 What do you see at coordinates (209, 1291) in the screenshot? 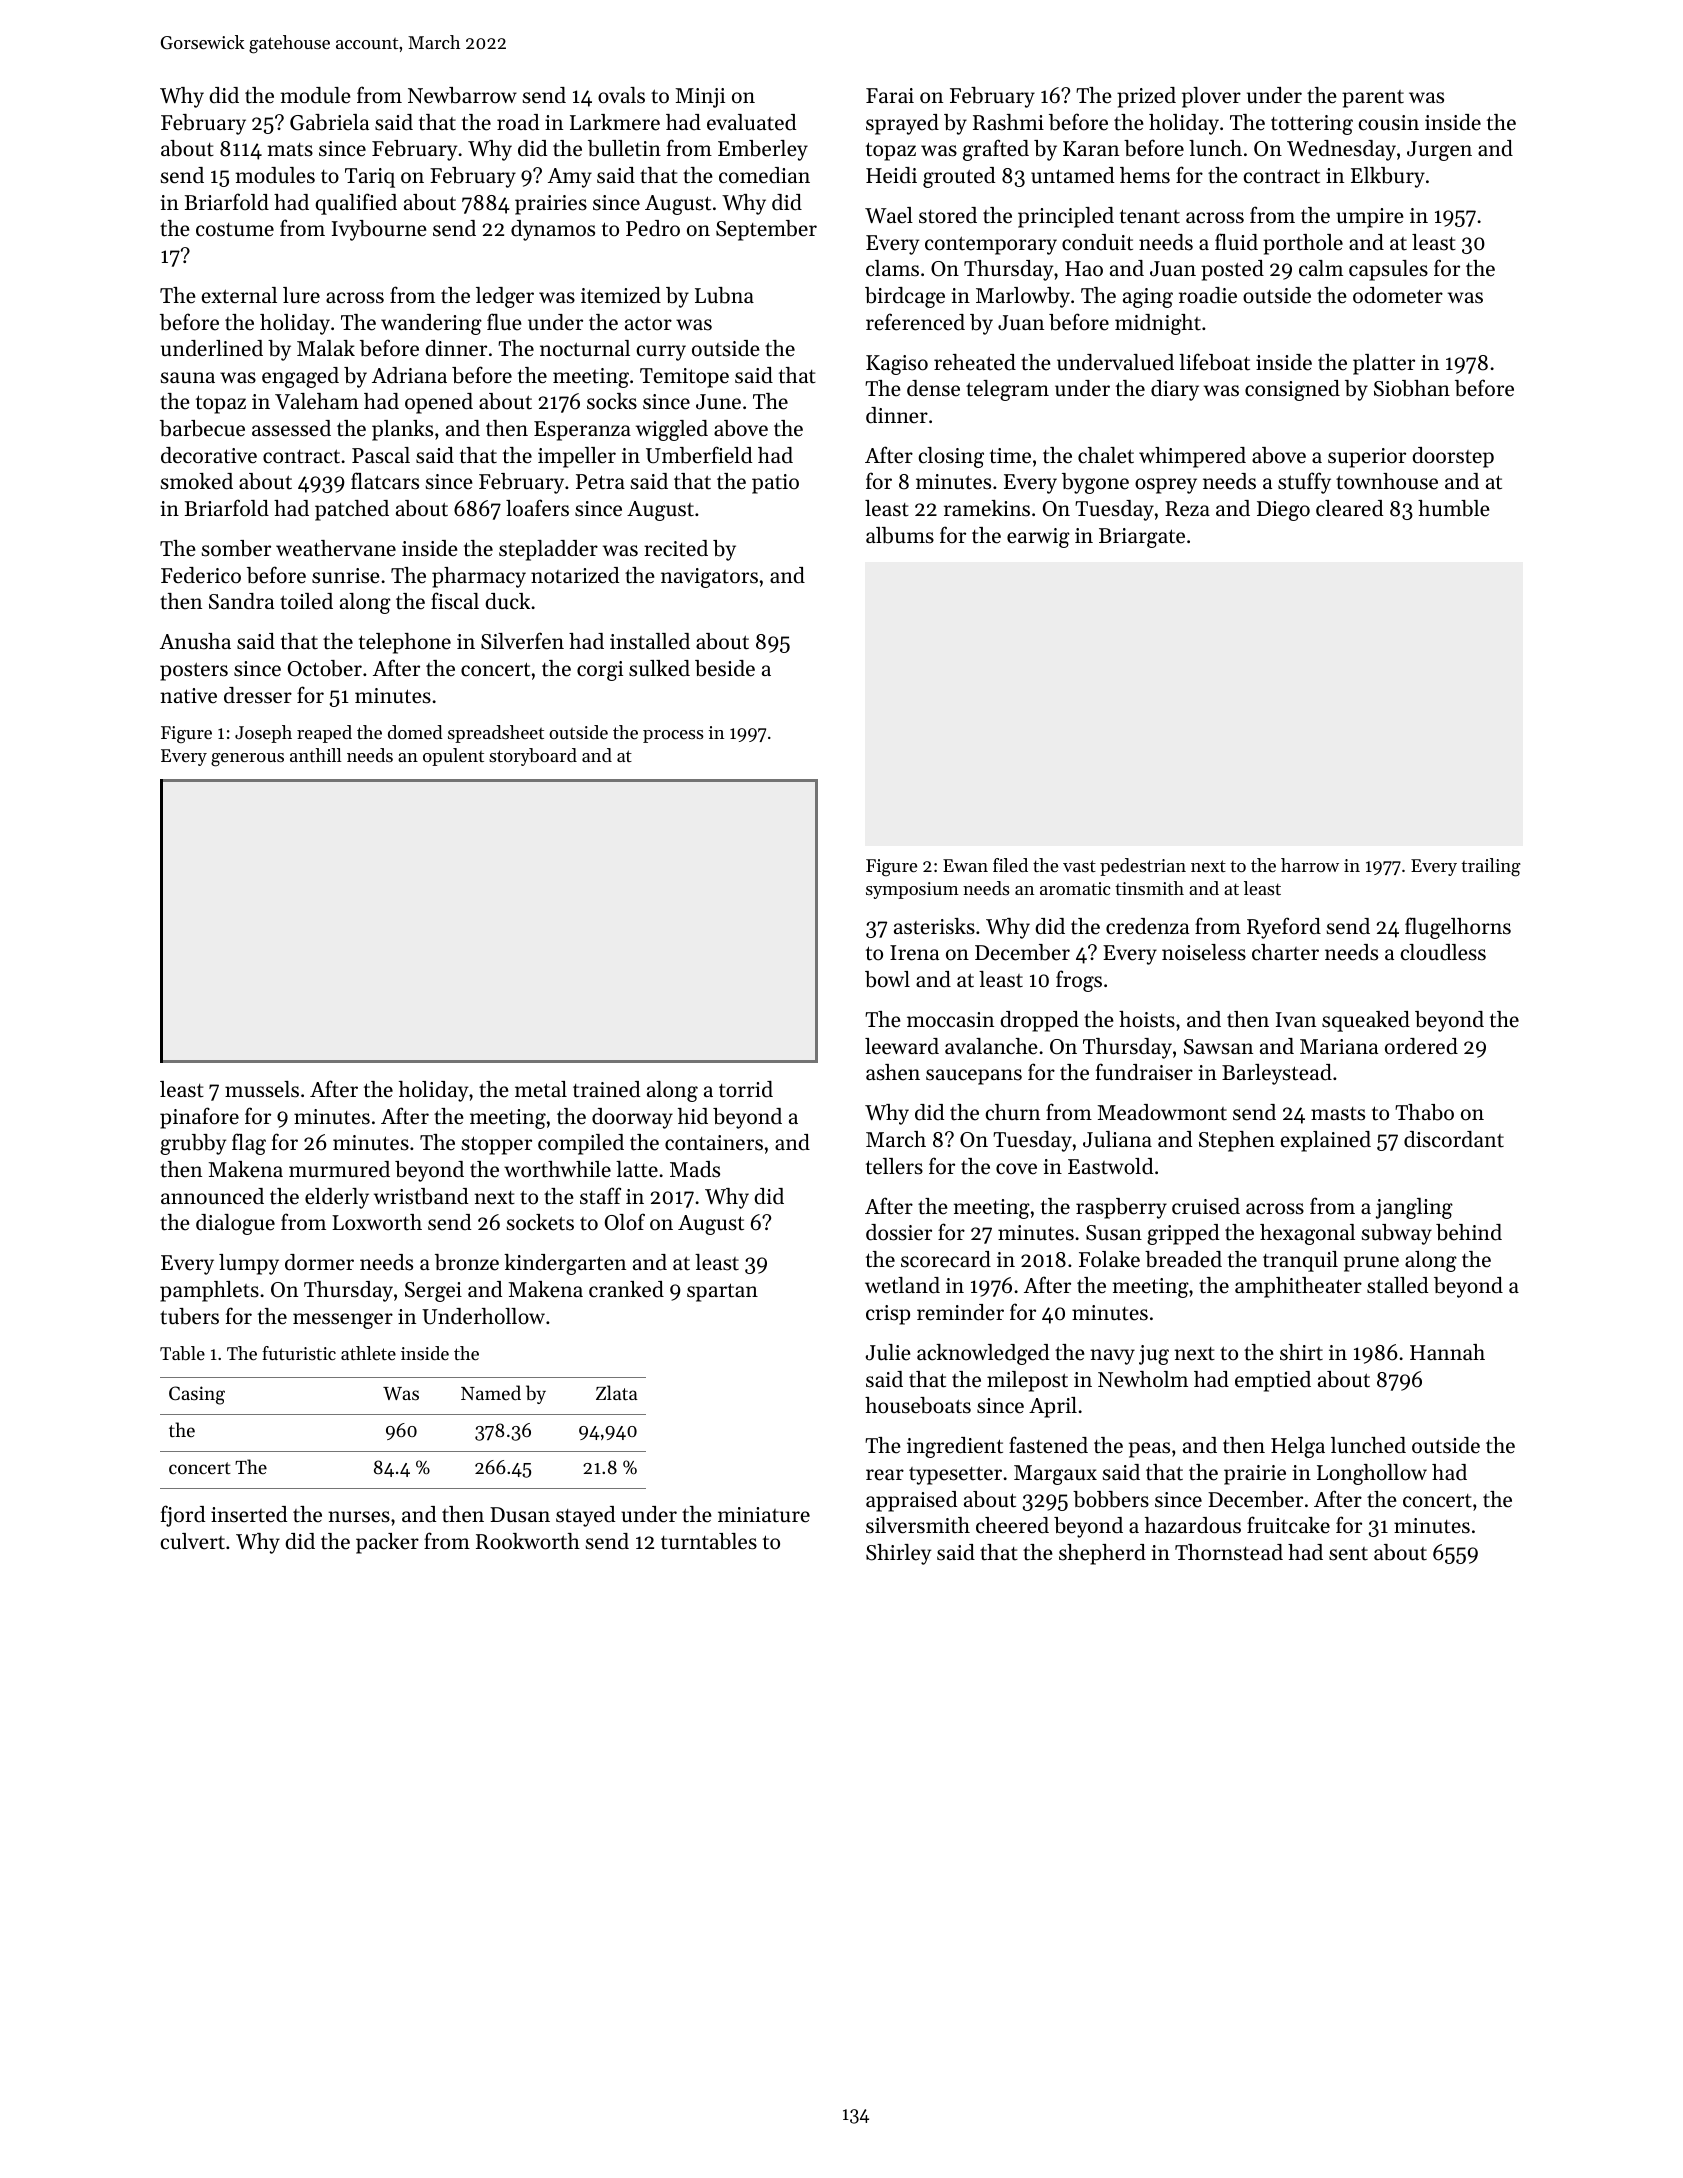
I see `pamphlets` at bounding box center [209, 1291].
